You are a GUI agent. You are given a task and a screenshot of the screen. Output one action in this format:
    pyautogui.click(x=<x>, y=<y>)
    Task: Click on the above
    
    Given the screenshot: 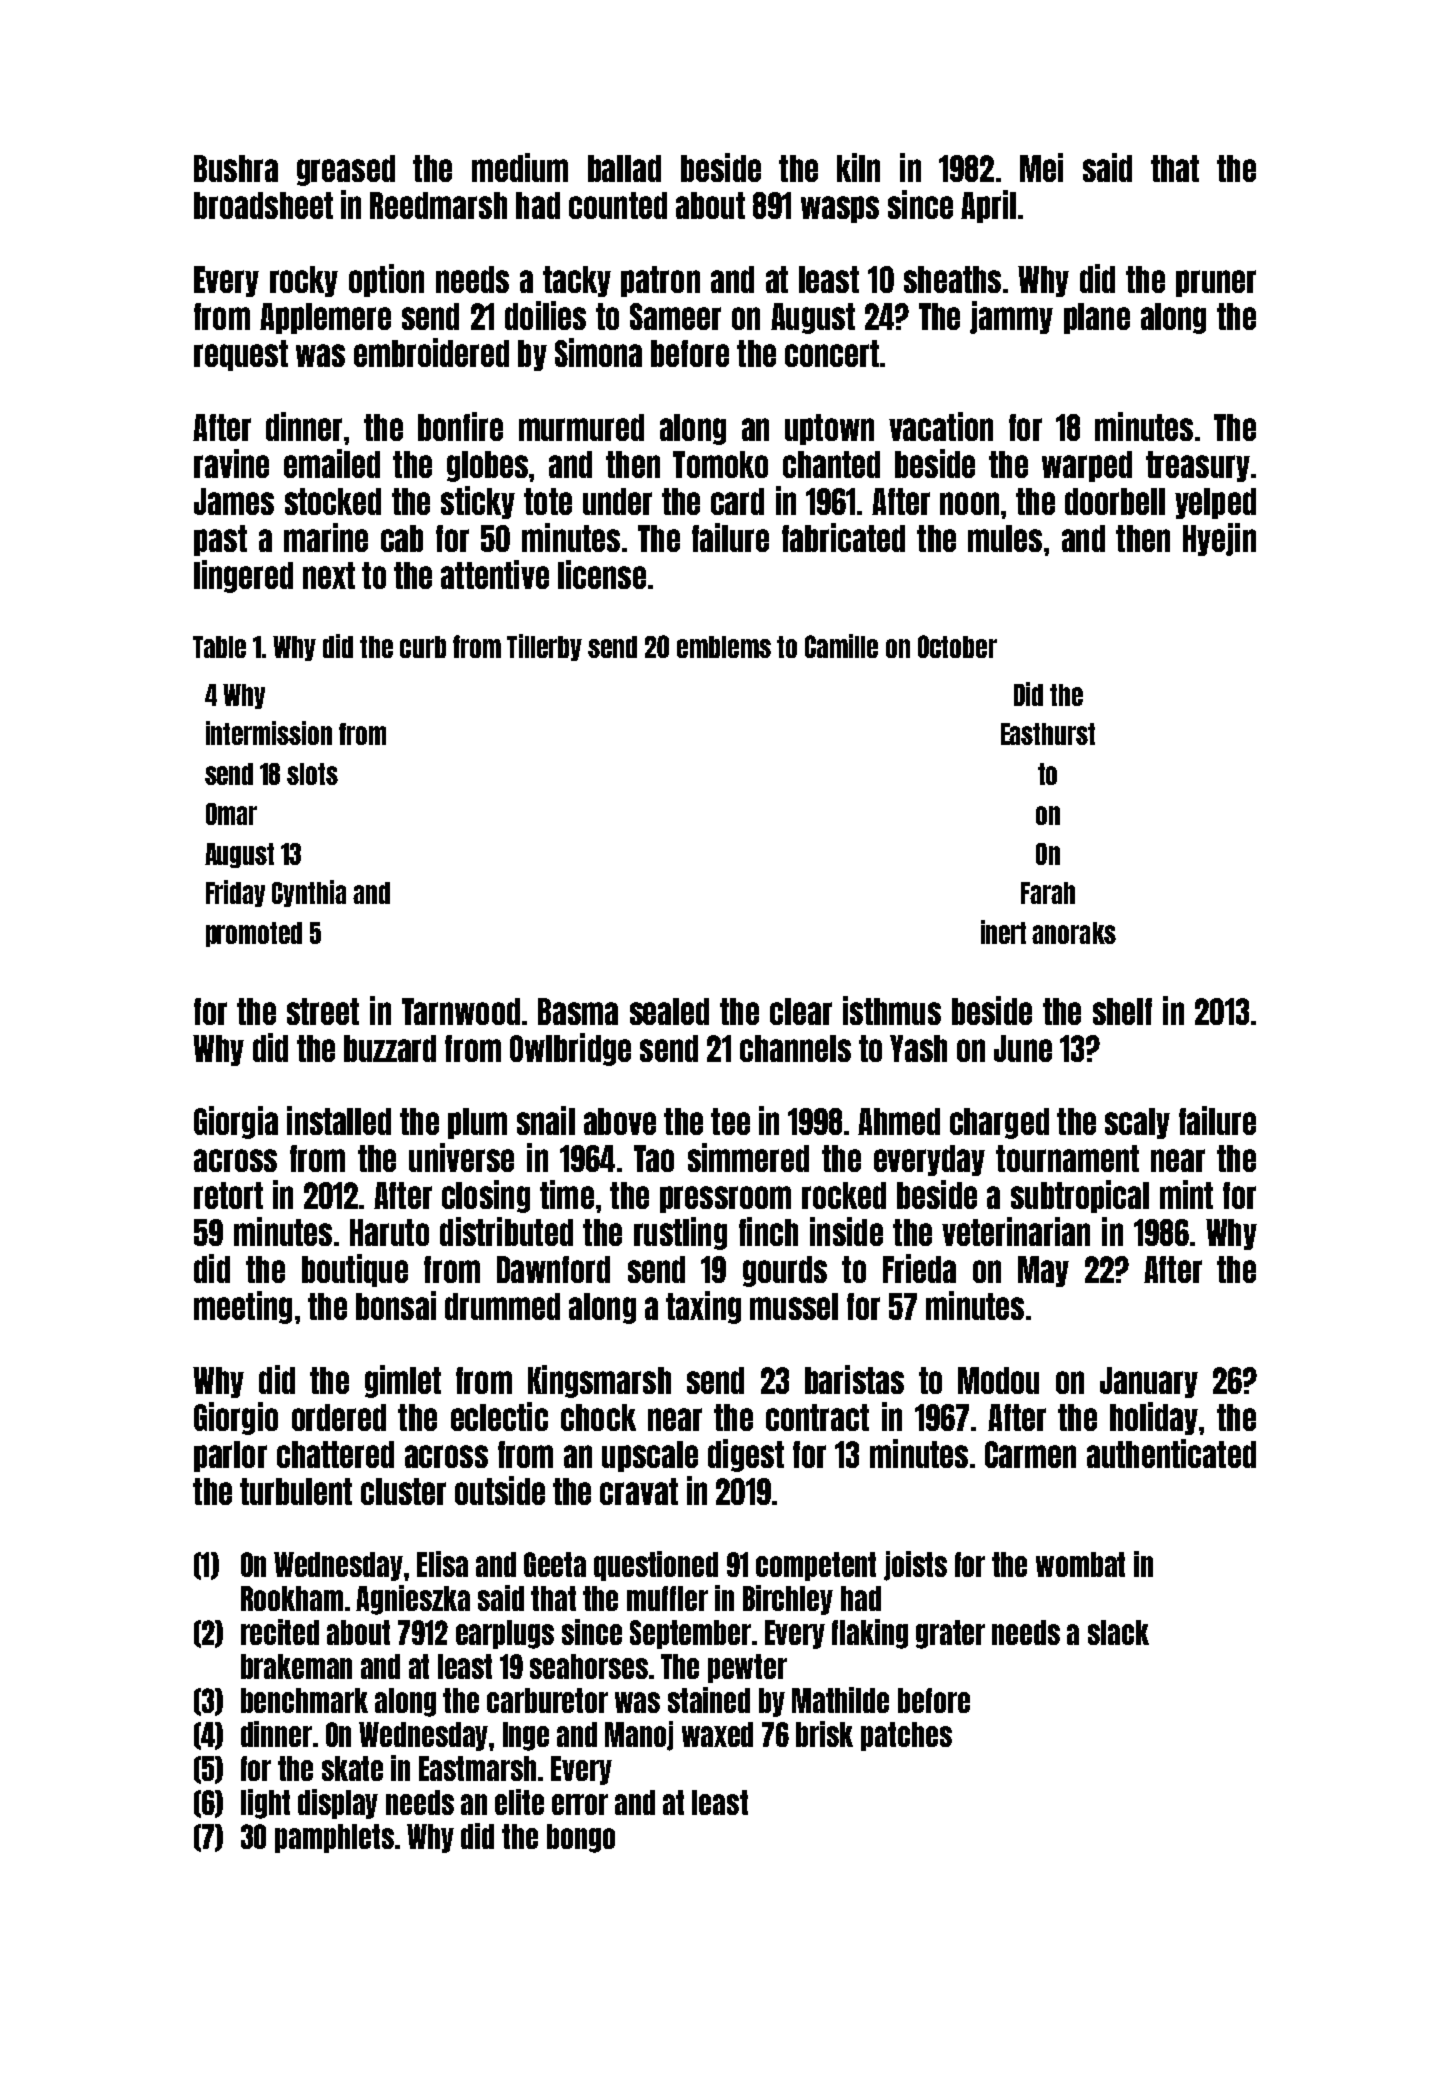 What is the action you would take?
    pyautogui.click(x=620, y=1121)
